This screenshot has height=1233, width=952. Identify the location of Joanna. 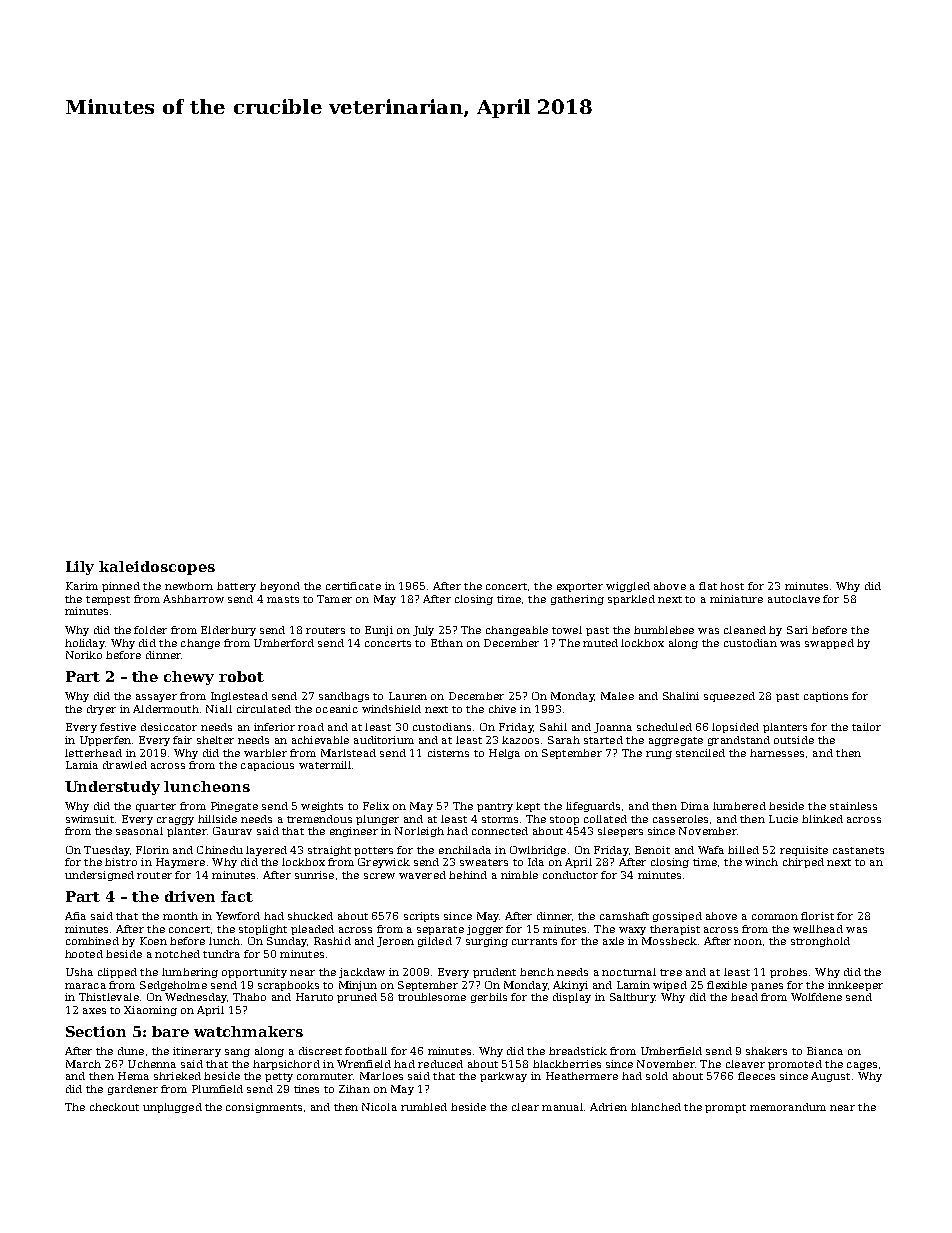
(613, 728).
